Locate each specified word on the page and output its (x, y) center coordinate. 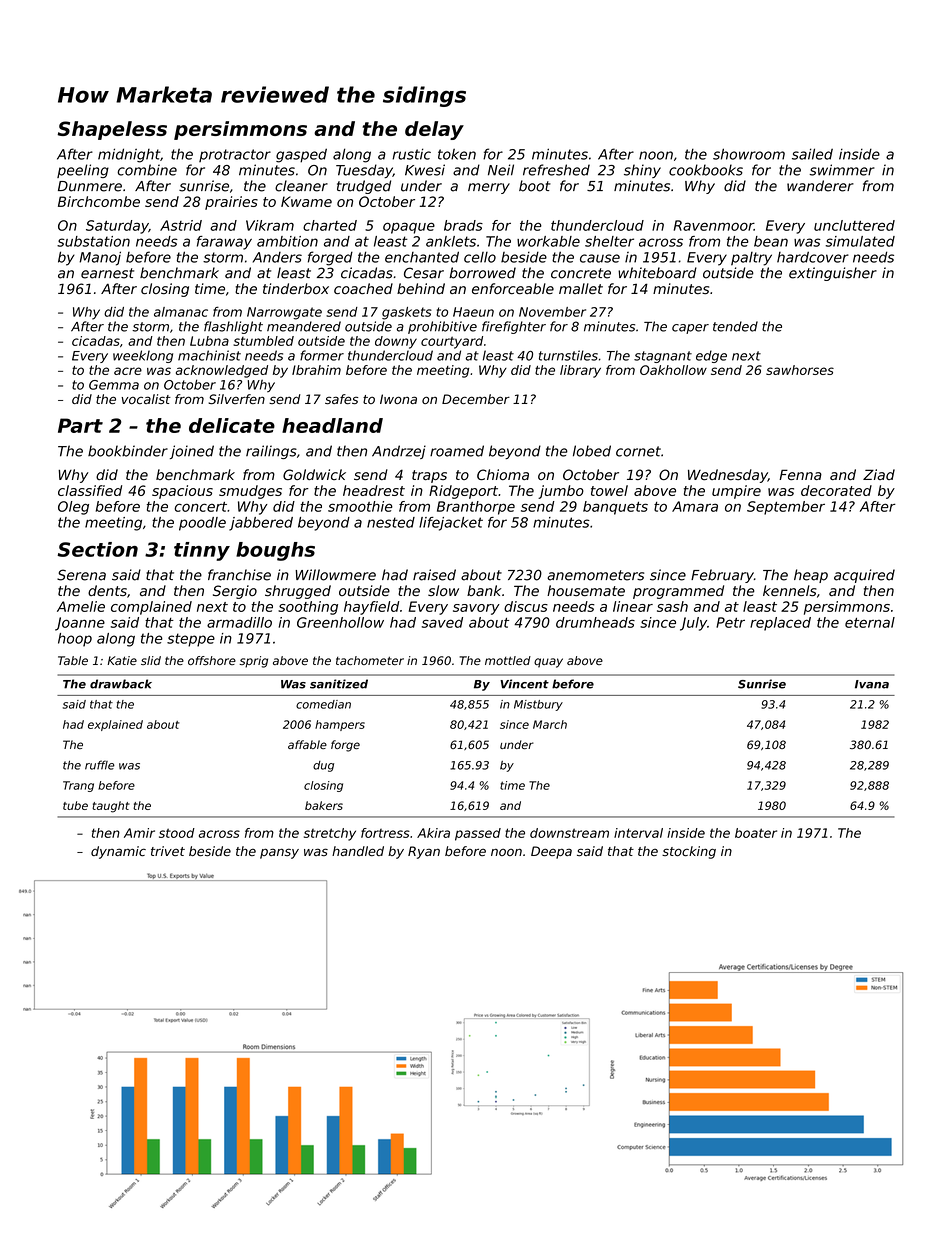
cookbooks (706, 170)
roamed (457, 451)
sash (672, 606)
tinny (202, 551)
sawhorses (800, 370)
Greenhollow (340, 622)
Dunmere (90, 186)
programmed (678, 592)
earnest (107, 273)
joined (192, 452)
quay (548, 663)
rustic (411, 154)
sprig (253, 662)
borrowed (482, 273)
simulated (860, 241)
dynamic (118, 852)
